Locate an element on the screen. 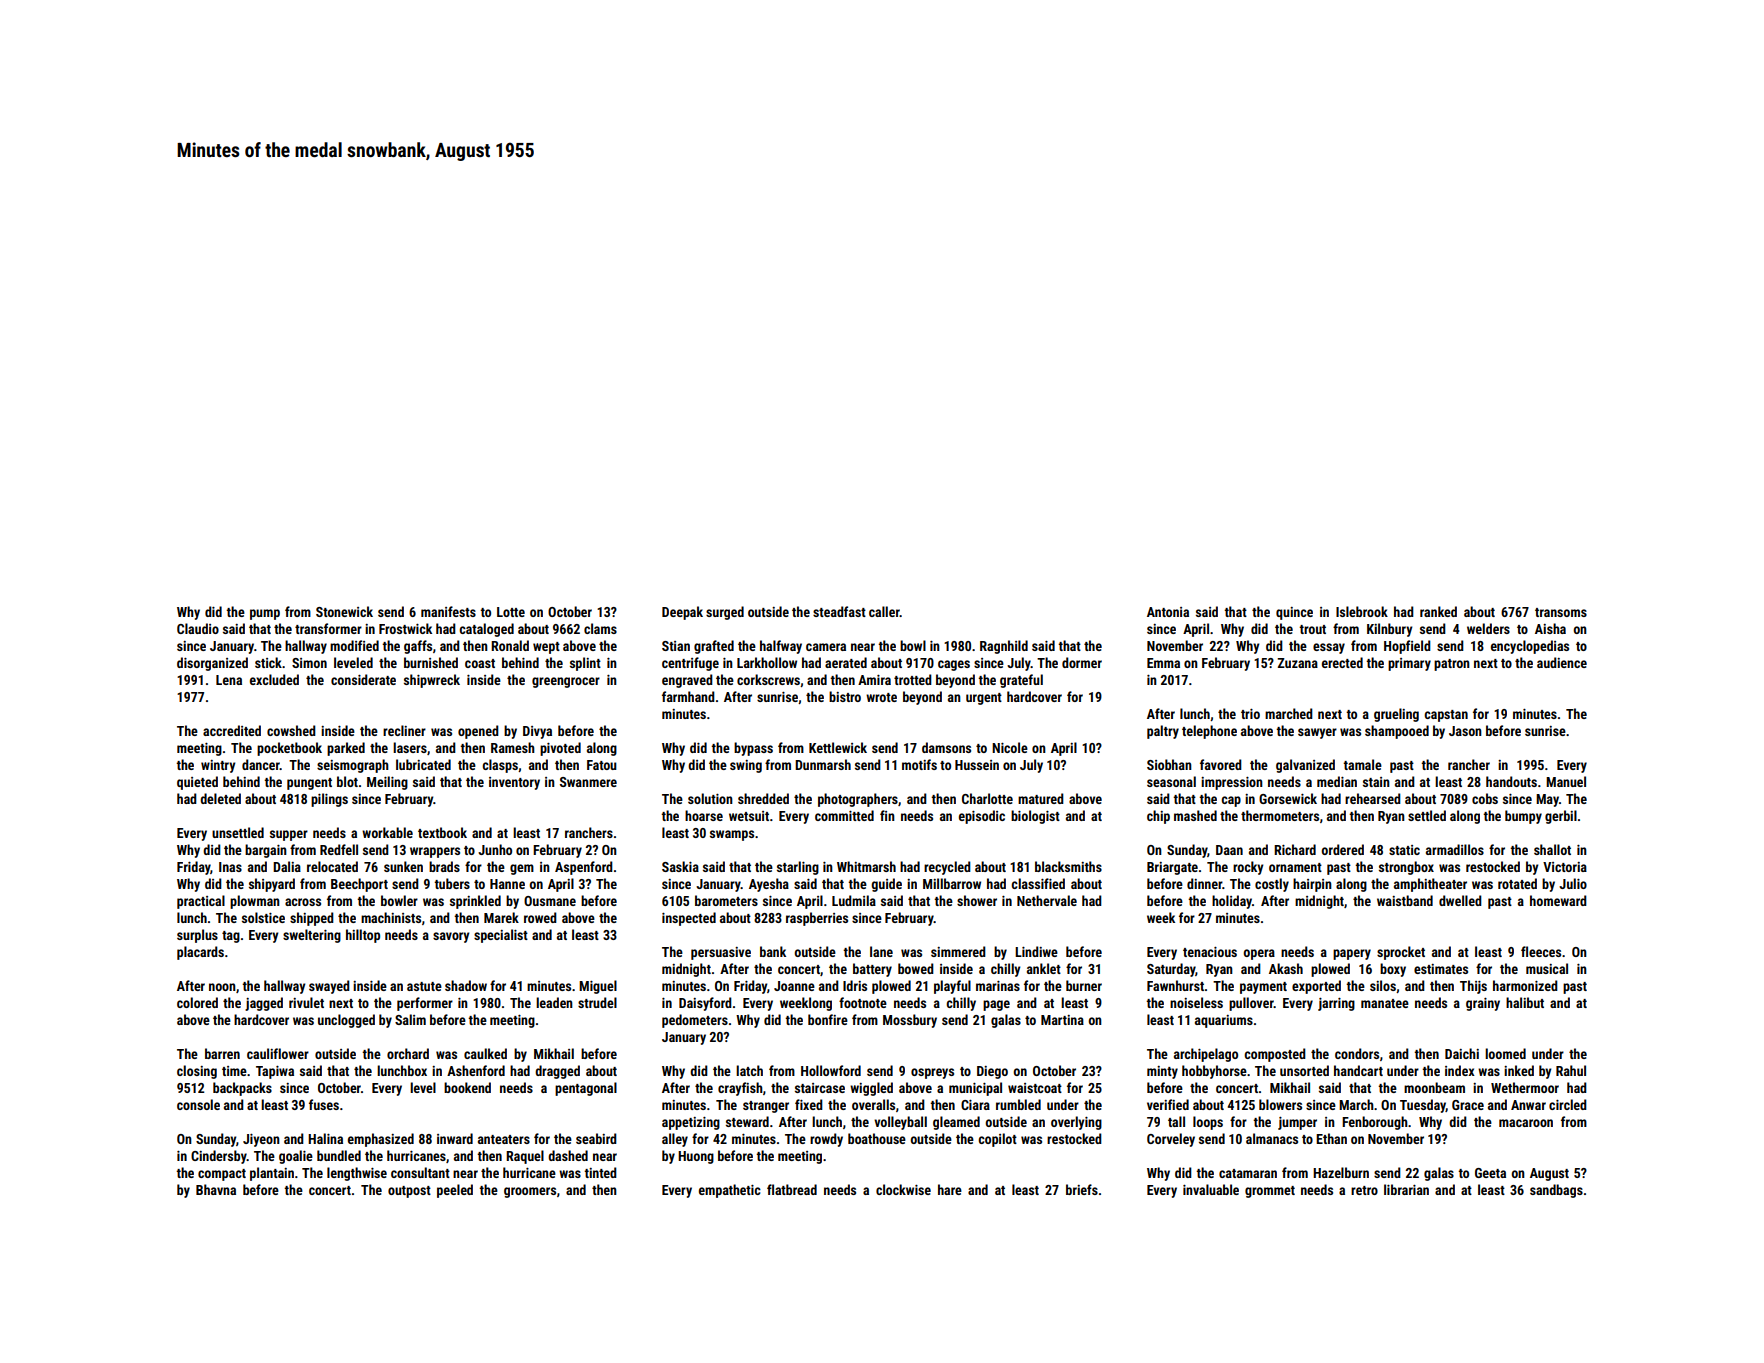  groomers is located at coordinates (530, 1192).
